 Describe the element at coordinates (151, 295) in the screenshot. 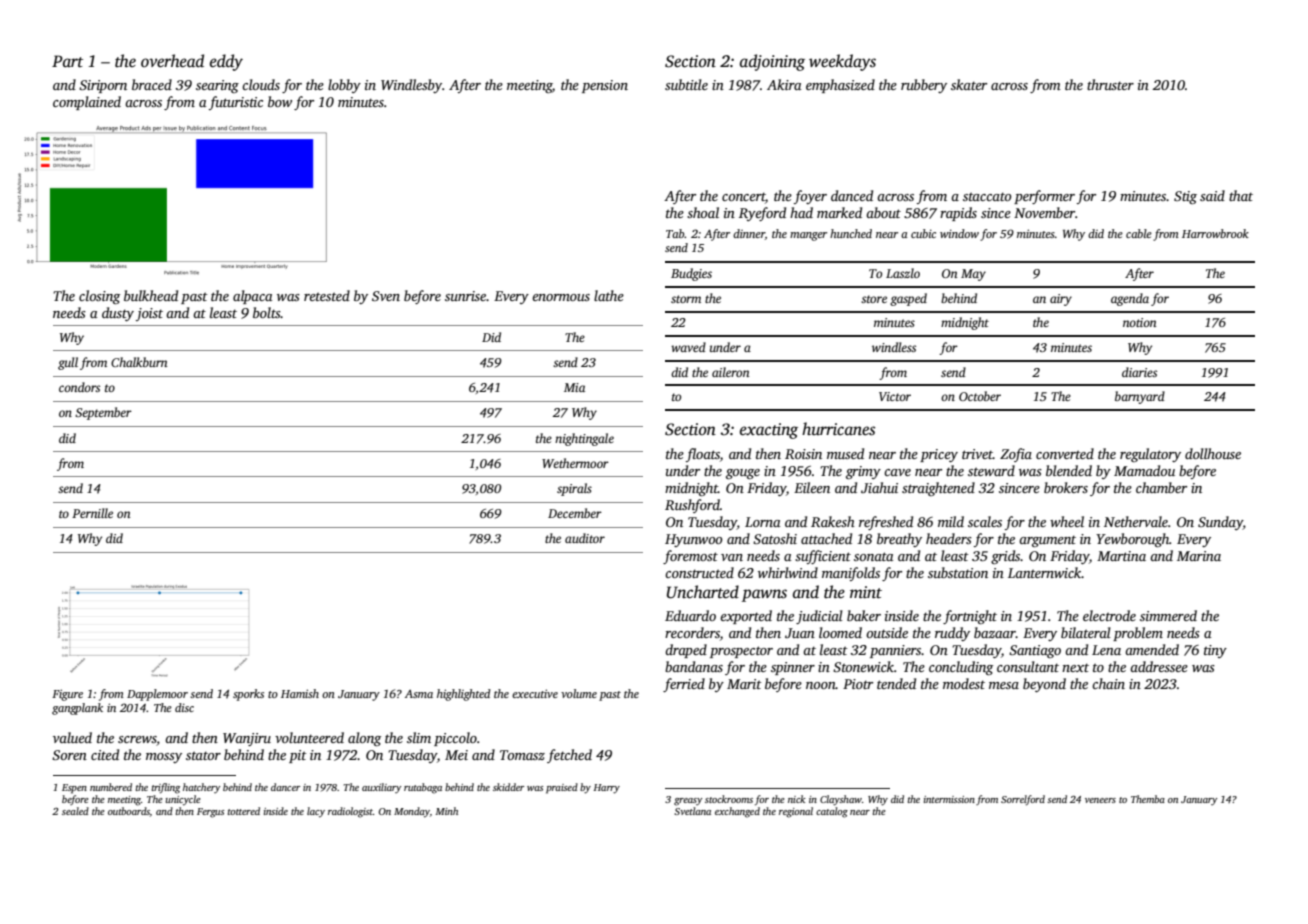

I see `bulkhead` at that location.
